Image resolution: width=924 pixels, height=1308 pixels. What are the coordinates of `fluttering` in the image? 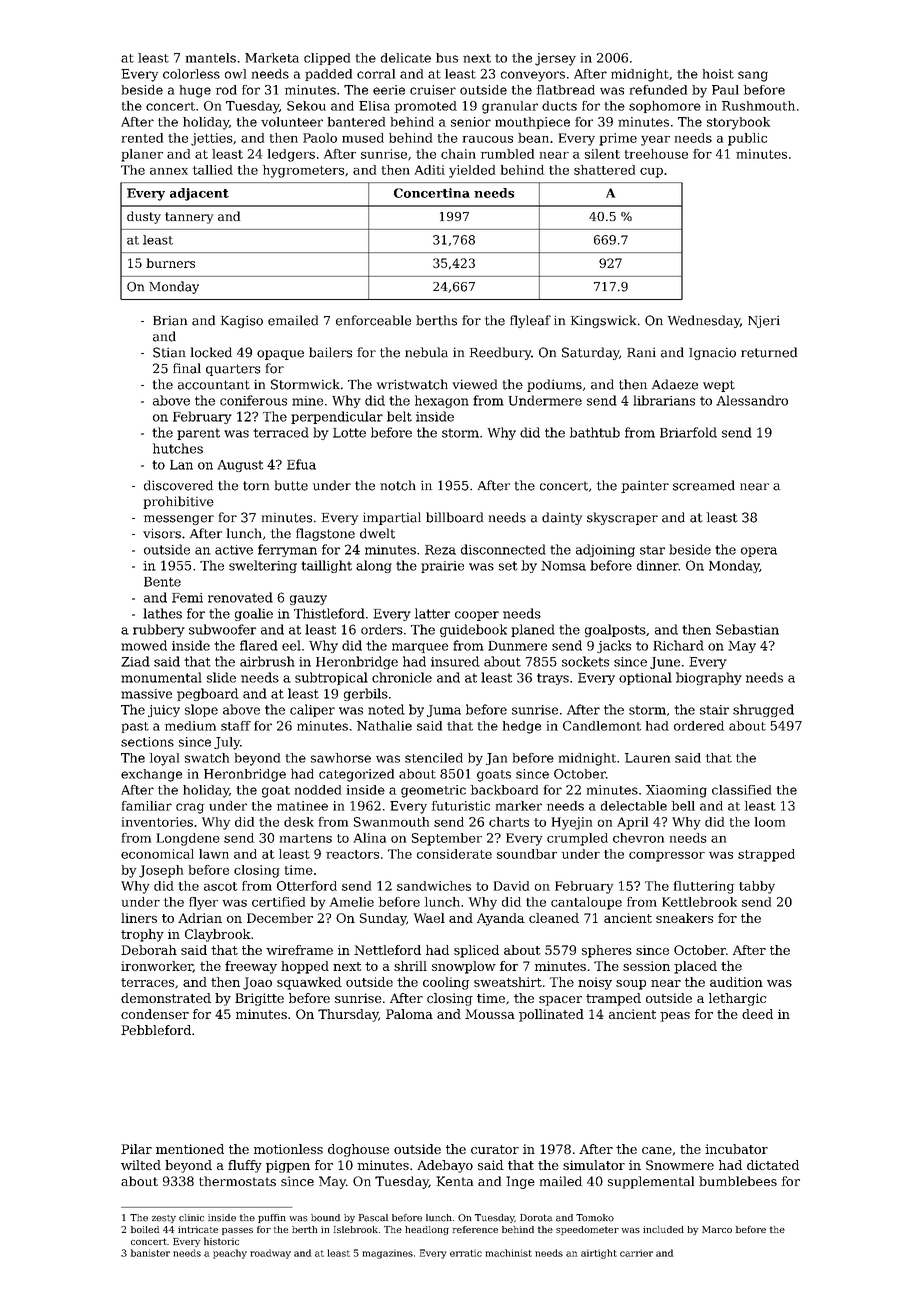 It's located at (704, 887).
